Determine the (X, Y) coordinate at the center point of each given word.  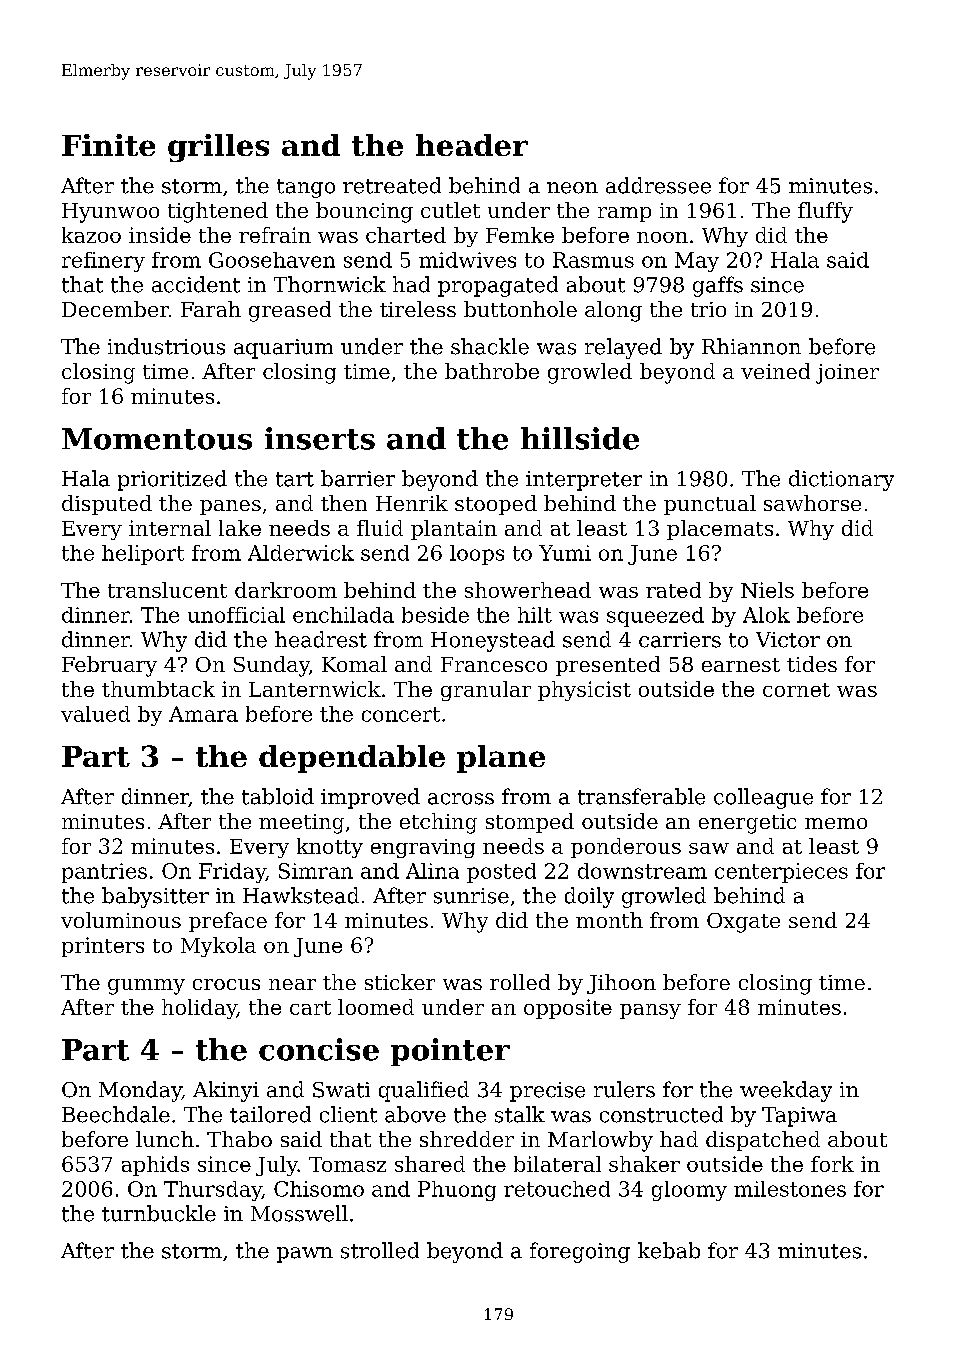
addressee (658, 185)
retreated (392, 185)
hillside (580, 438)
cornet (796, 690)
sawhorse (812, 503)
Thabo (239, 1139)
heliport (143, 555)
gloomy (689, 1191)
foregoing (580, 1252)
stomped (530, 823)
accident (196, 284)
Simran (316, 871)
